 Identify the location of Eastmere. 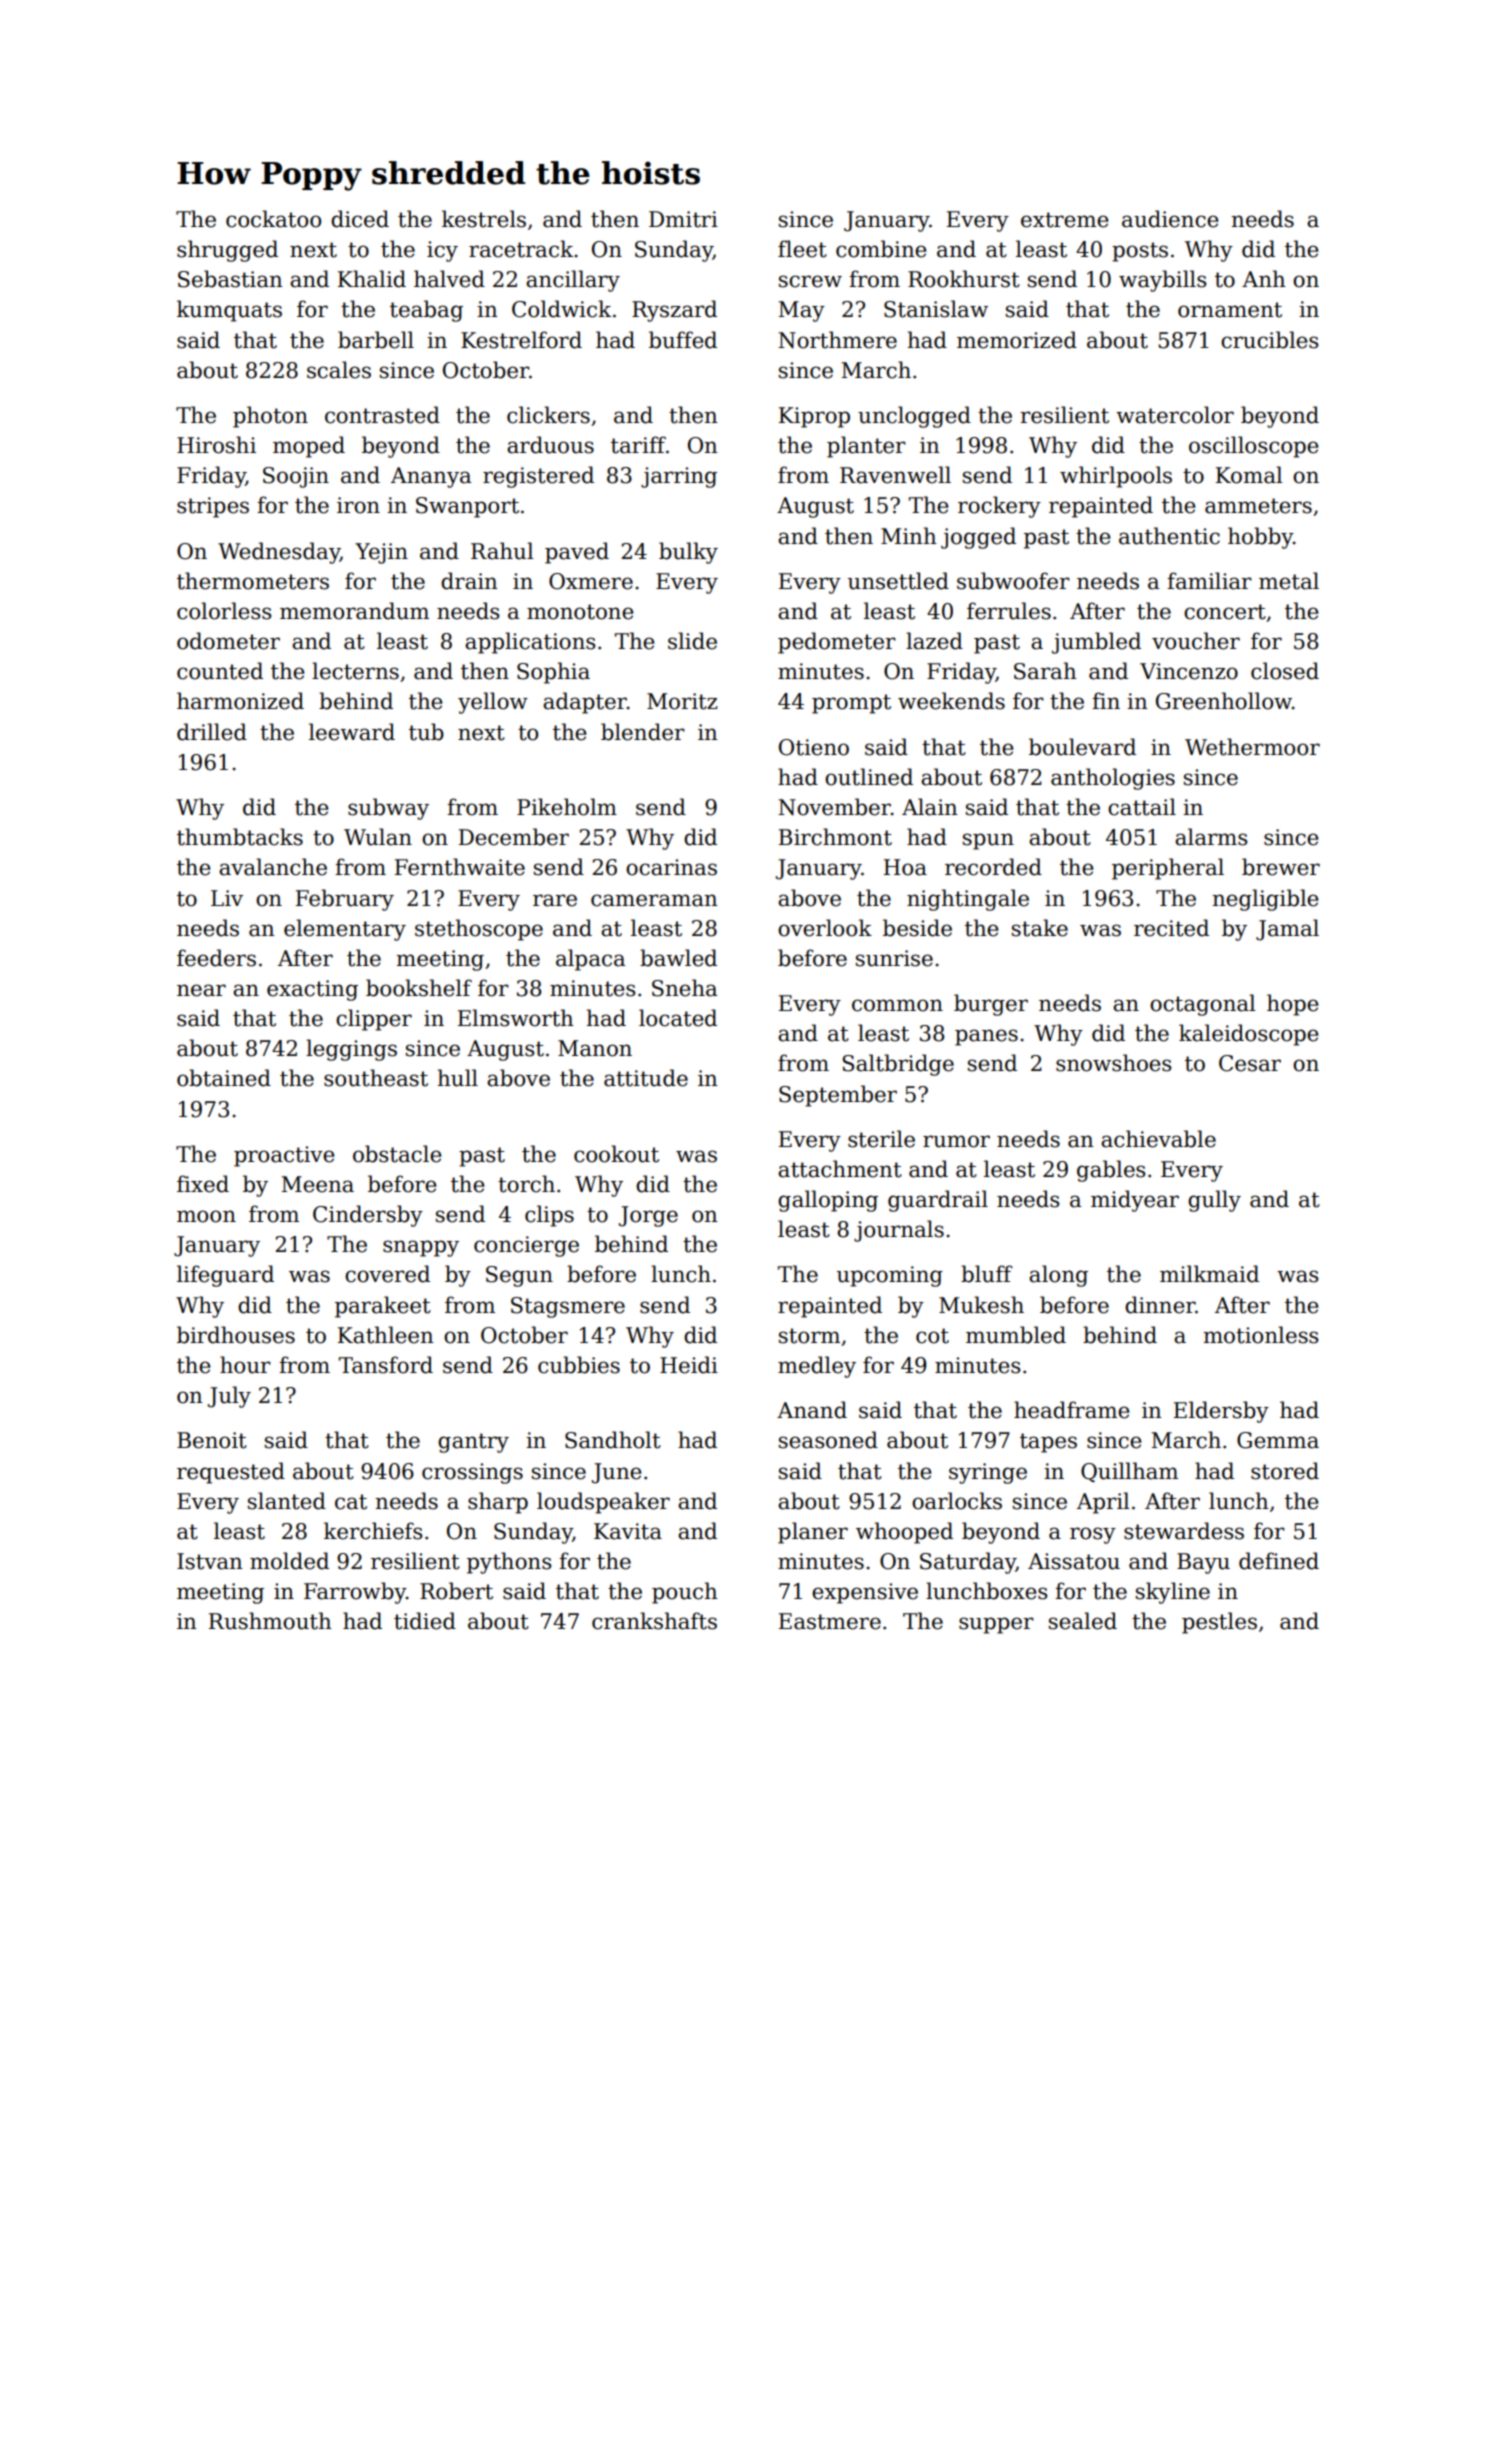
(830, 1621).
